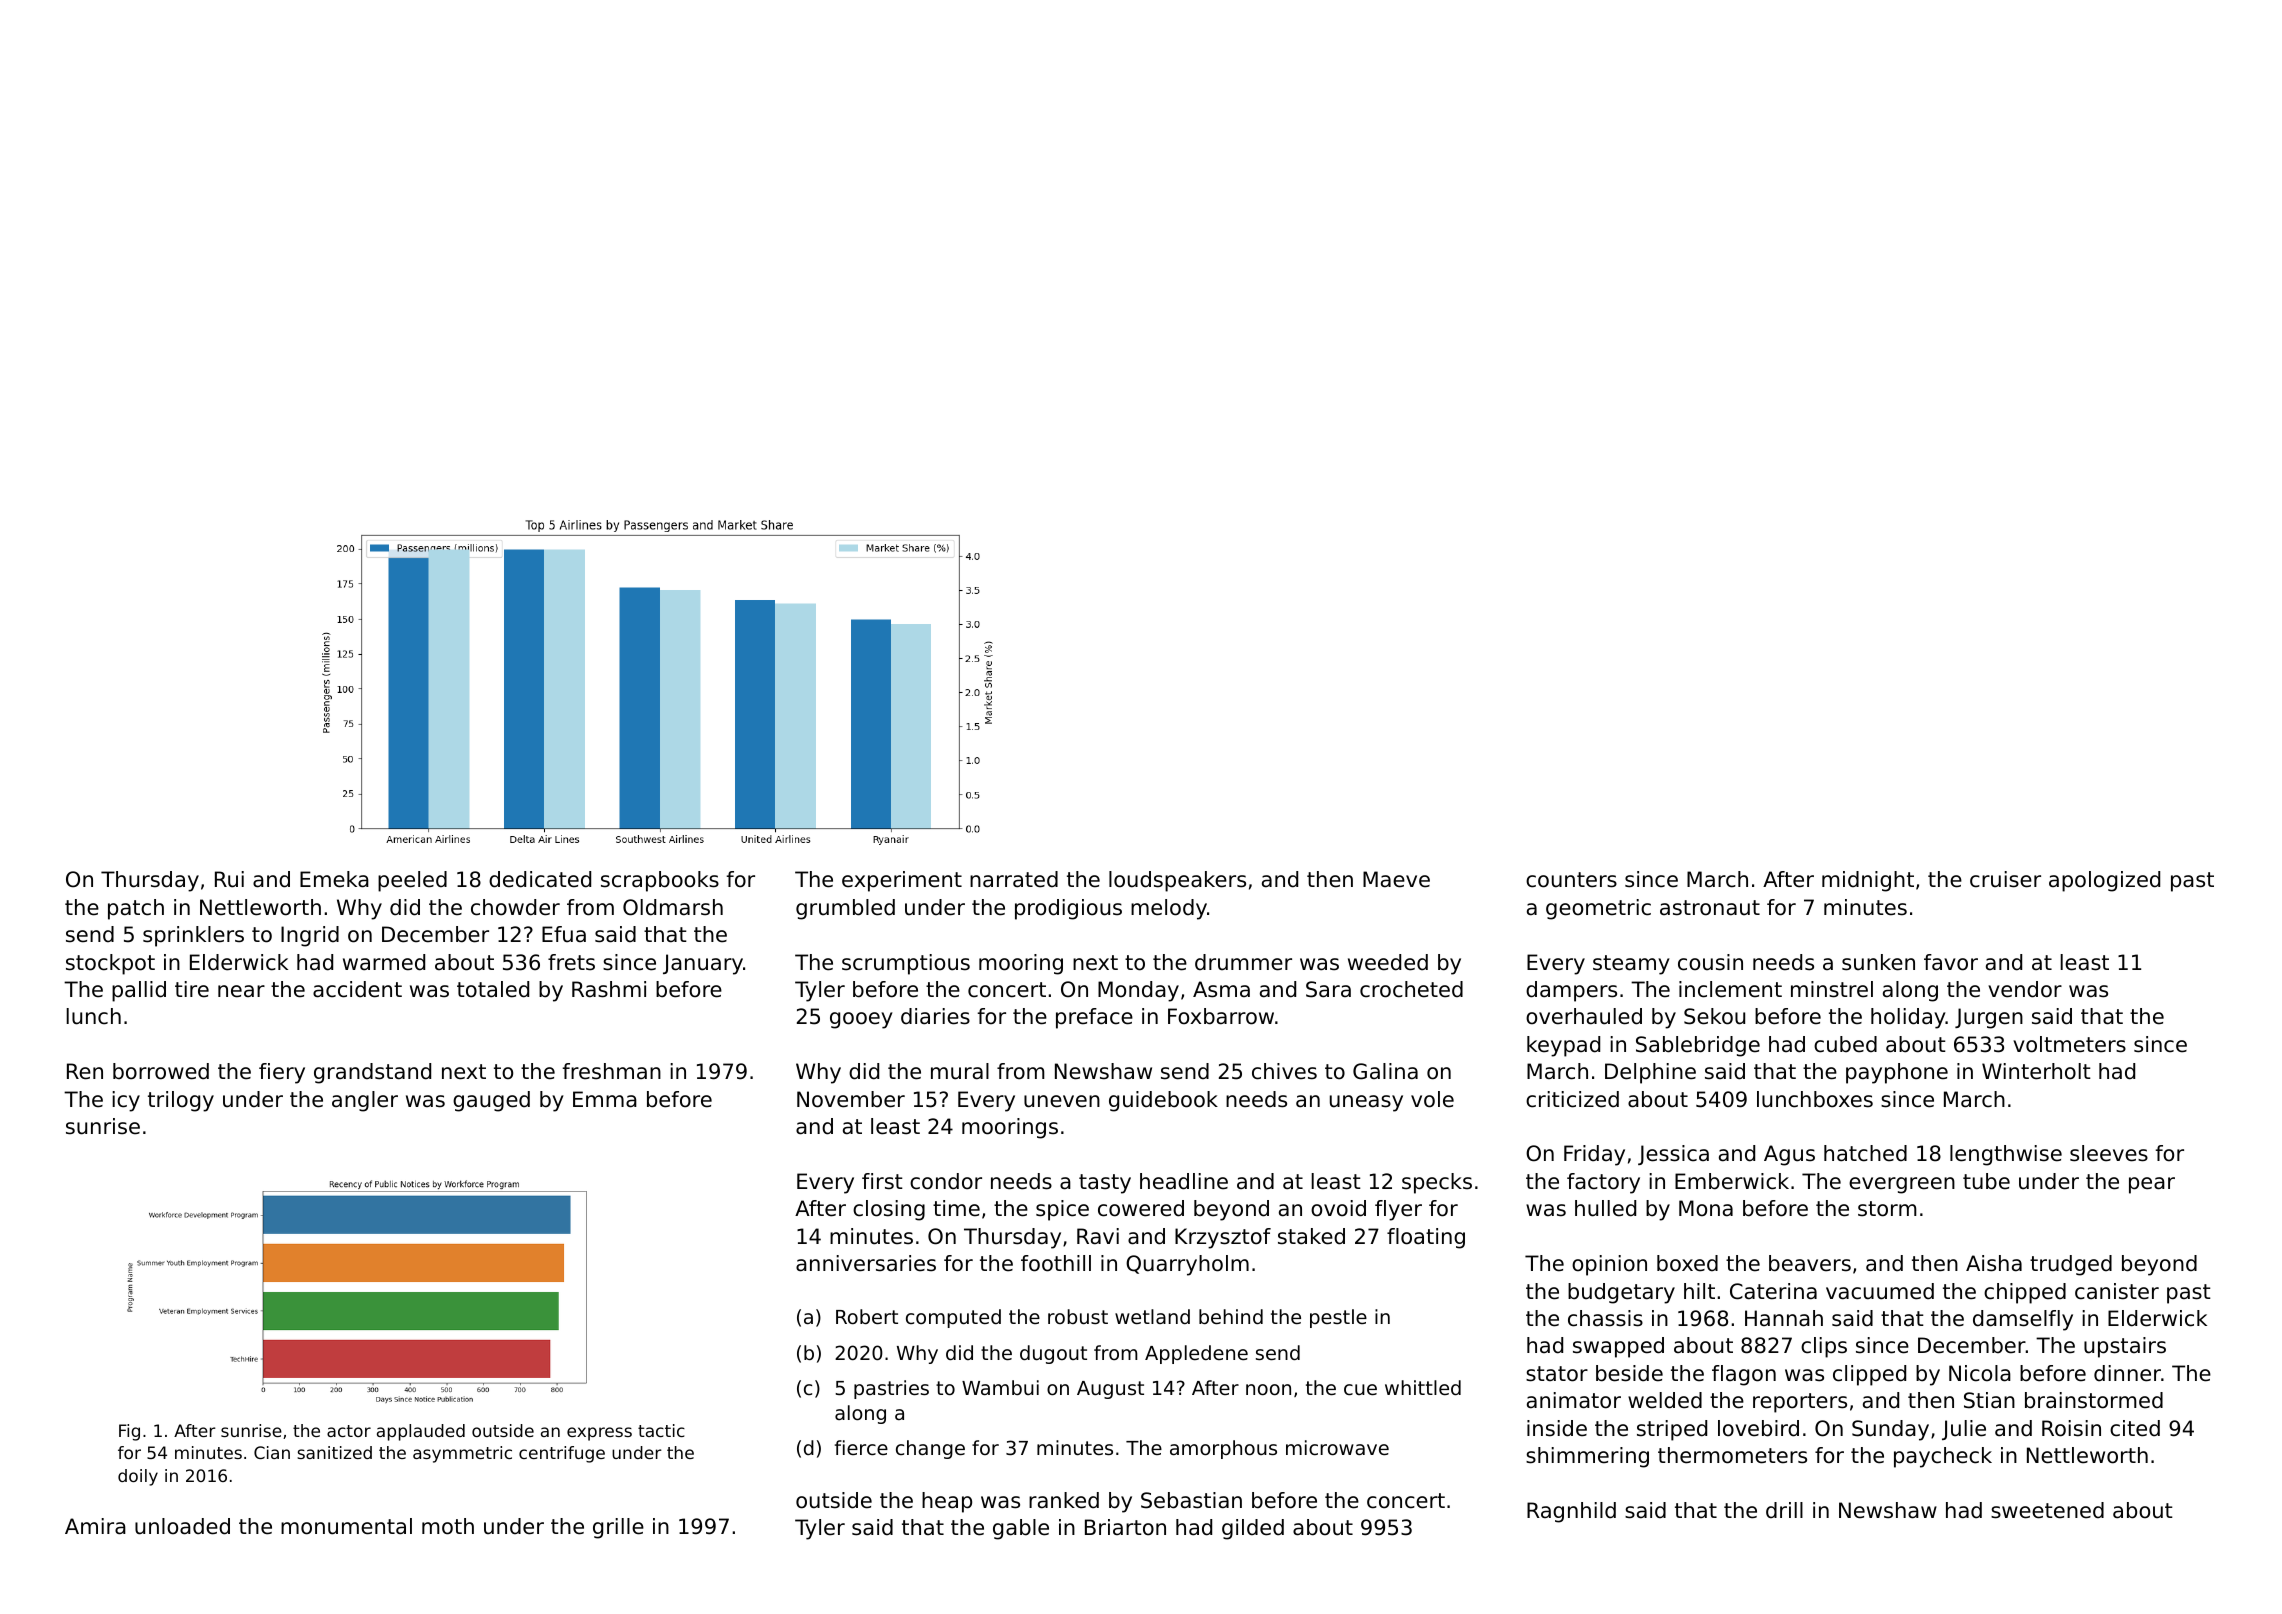 This screenshot has width=2282, height=1614. What do you see at coordinates (1732, 1455) in the screenshot?
I see `thermometers` at bounding box center [1732, 1455].
